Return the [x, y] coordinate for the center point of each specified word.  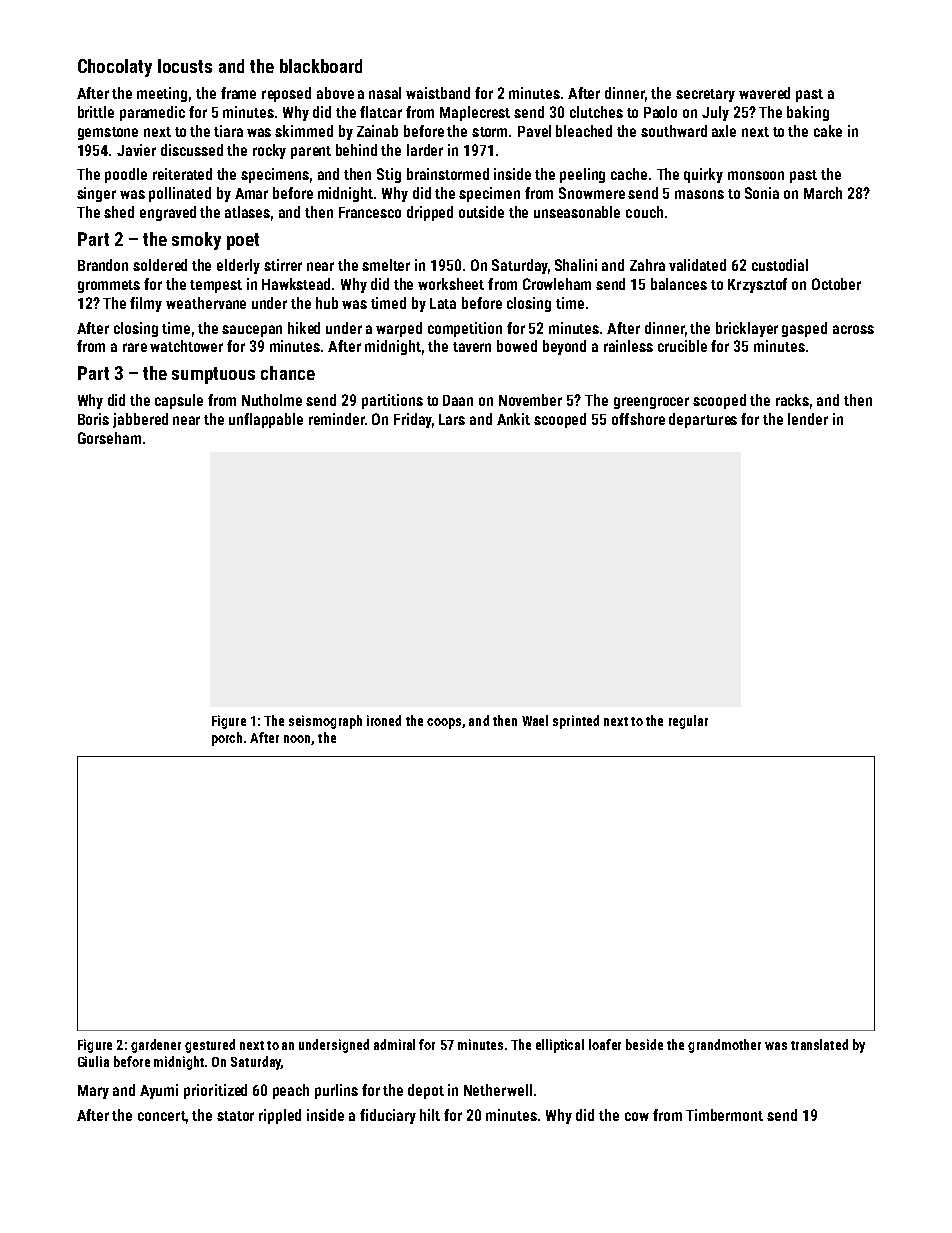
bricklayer [747, 329]
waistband [438, 93]
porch [227, 739]
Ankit [513, 419]
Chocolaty [115, 68]
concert [162, 1116]
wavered [764, 93]
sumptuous [213, 375]
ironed [384, 720]
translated [819, 1044]
